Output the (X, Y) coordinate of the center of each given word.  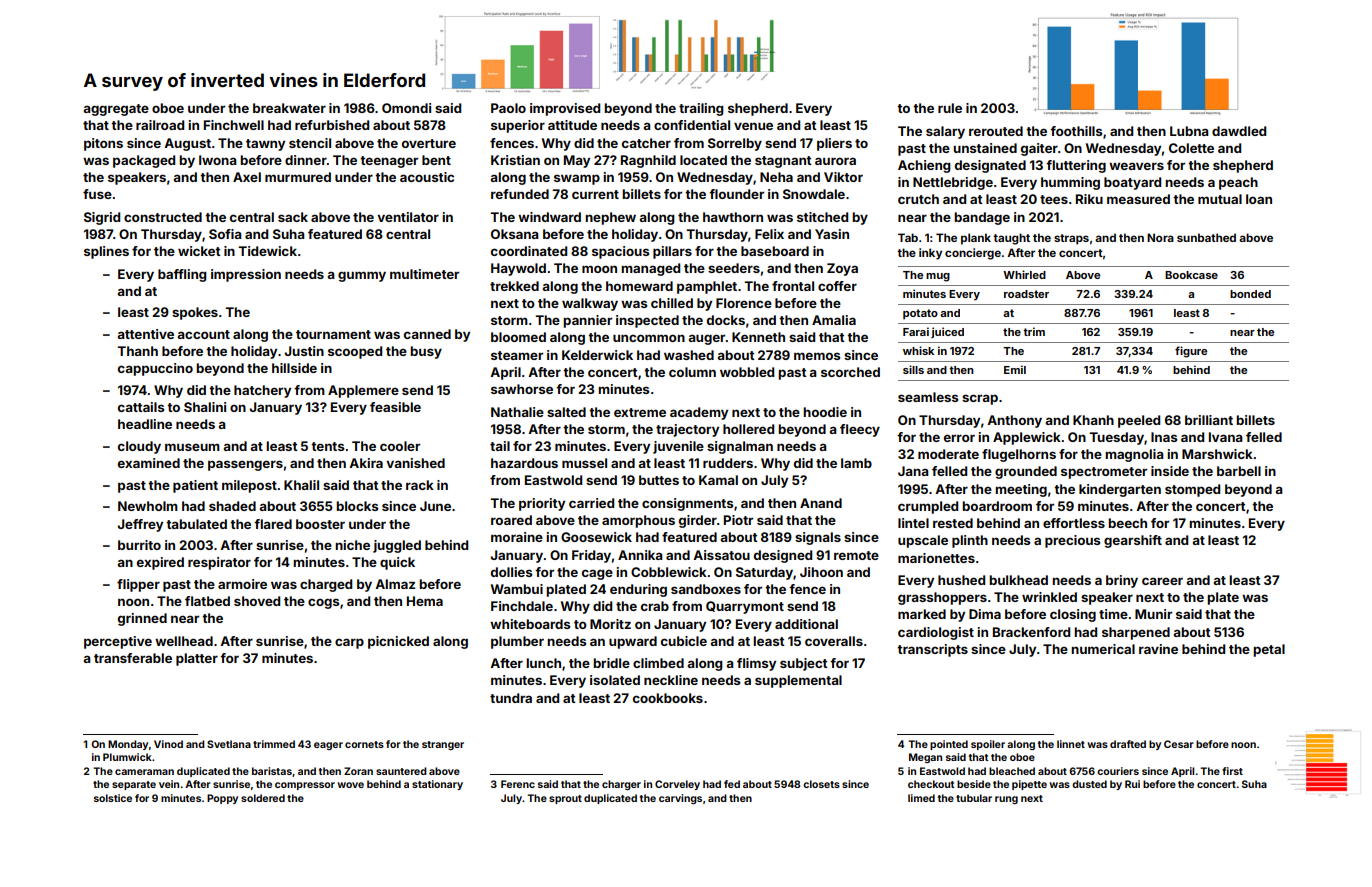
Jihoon (821, 572)
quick (397, 563)
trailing (701, 109)
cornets (364, 744)
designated (990, 166)
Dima (985, 614)
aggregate (116, 110)
